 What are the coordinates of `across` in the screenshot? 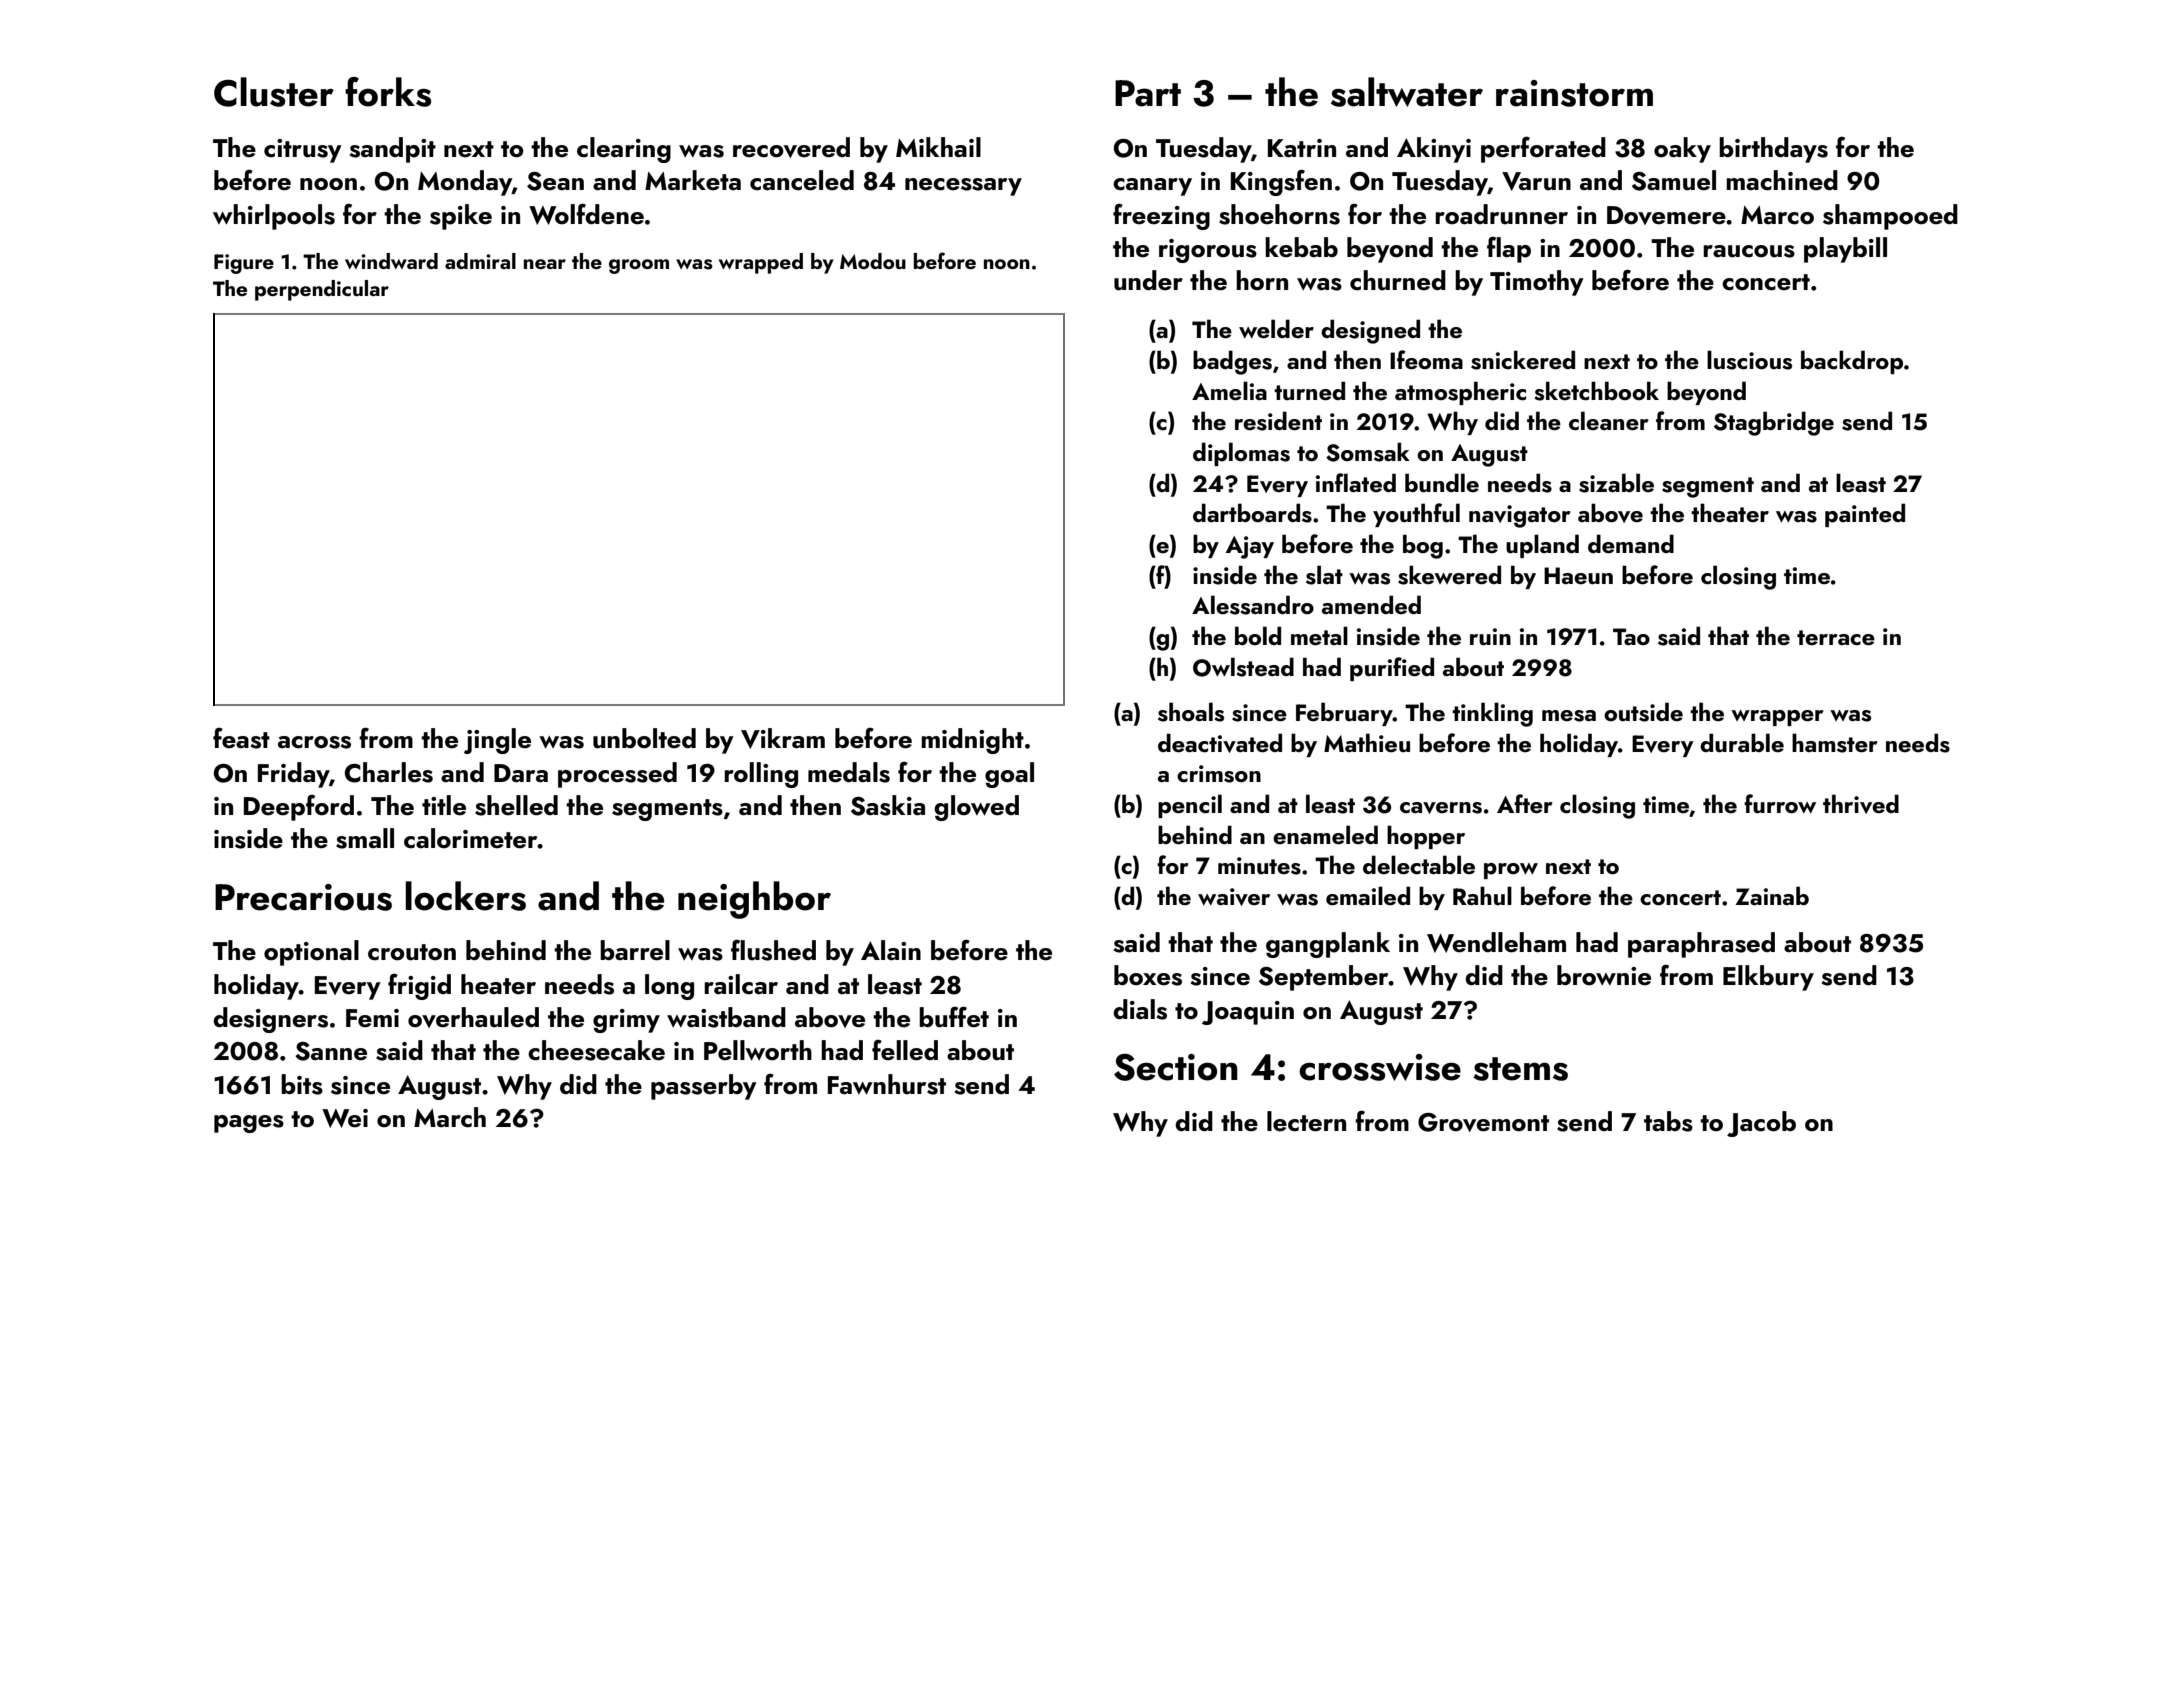 It's located at (314, 742).
